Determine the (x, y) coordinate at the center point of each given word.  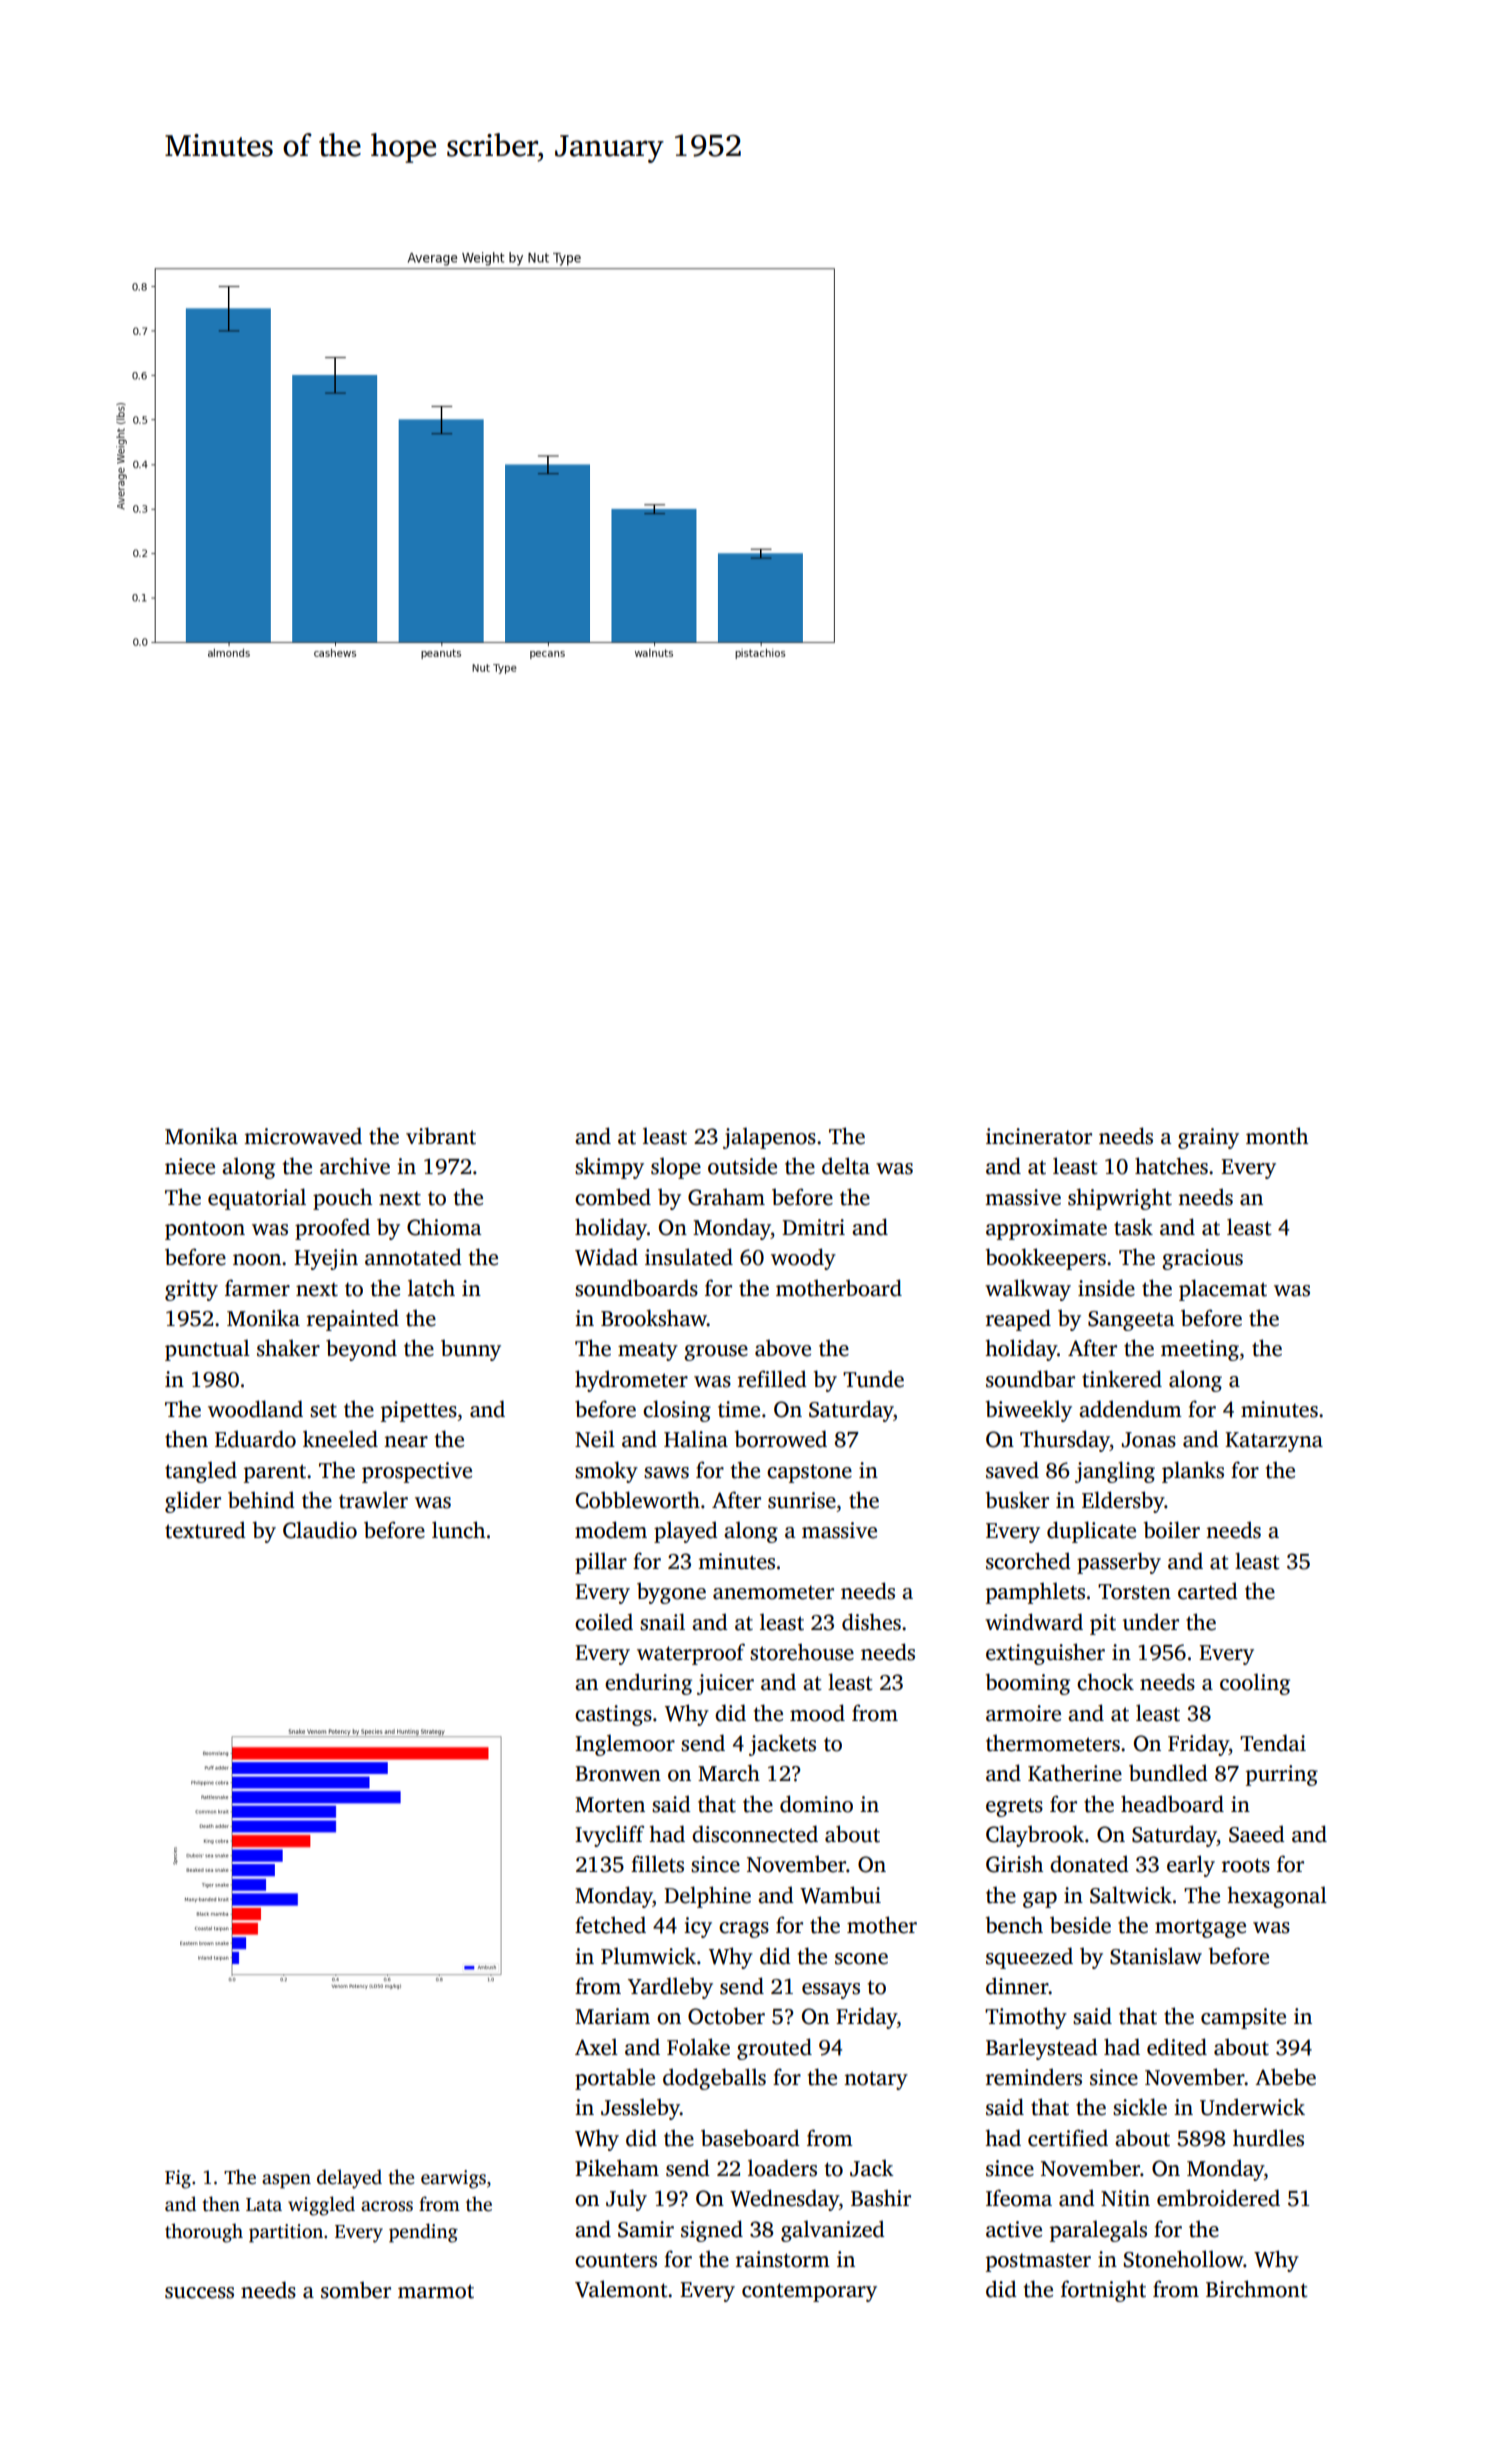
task (1133, 1227)
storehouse (802, 1652)
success (199, 2293)
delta (846, 1166)
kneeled (340, 1439)
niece (190, 1166)
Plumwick (648, 1956)
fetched (610, 1925)
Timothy (1026, 2018)
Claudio (320, 1530)
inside (1106, 1288)
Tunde (873, 1379)
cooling (1255, 1684)
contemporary (809, 2292)
